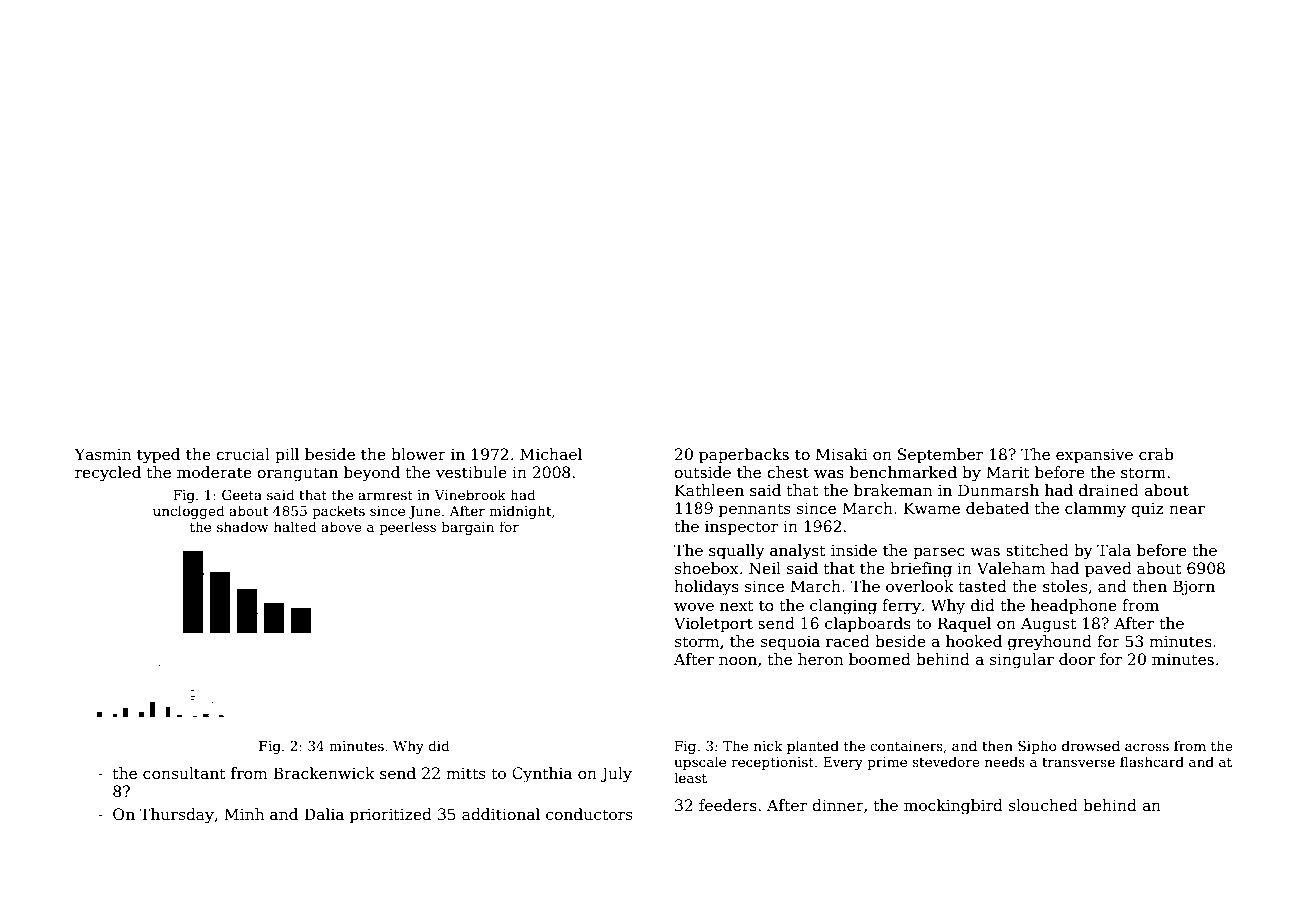 Image resolution: width=1308 pixels, height=924 pixels. Describe the element at coordinates (798, 552) in the image. I see `analyst` at that location.
